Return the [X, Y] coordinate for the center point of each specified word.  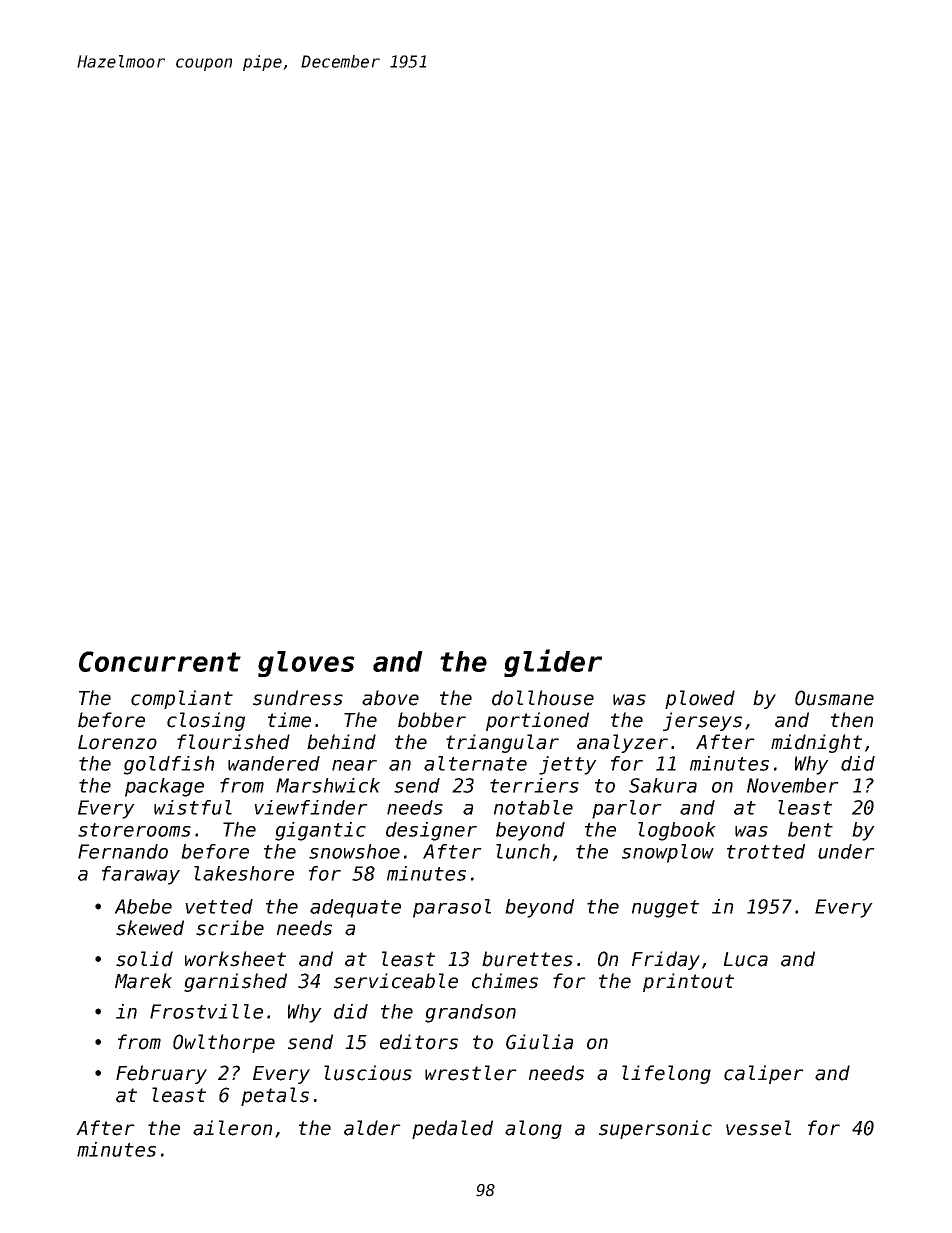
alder [372, 1128]
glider [553, 663]
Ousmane [834, 698]
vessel [758, 1128]
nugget [665, 909]
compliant [182, 699]
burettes [527, 959]
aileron [232, 1128]
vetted [219, 906]
